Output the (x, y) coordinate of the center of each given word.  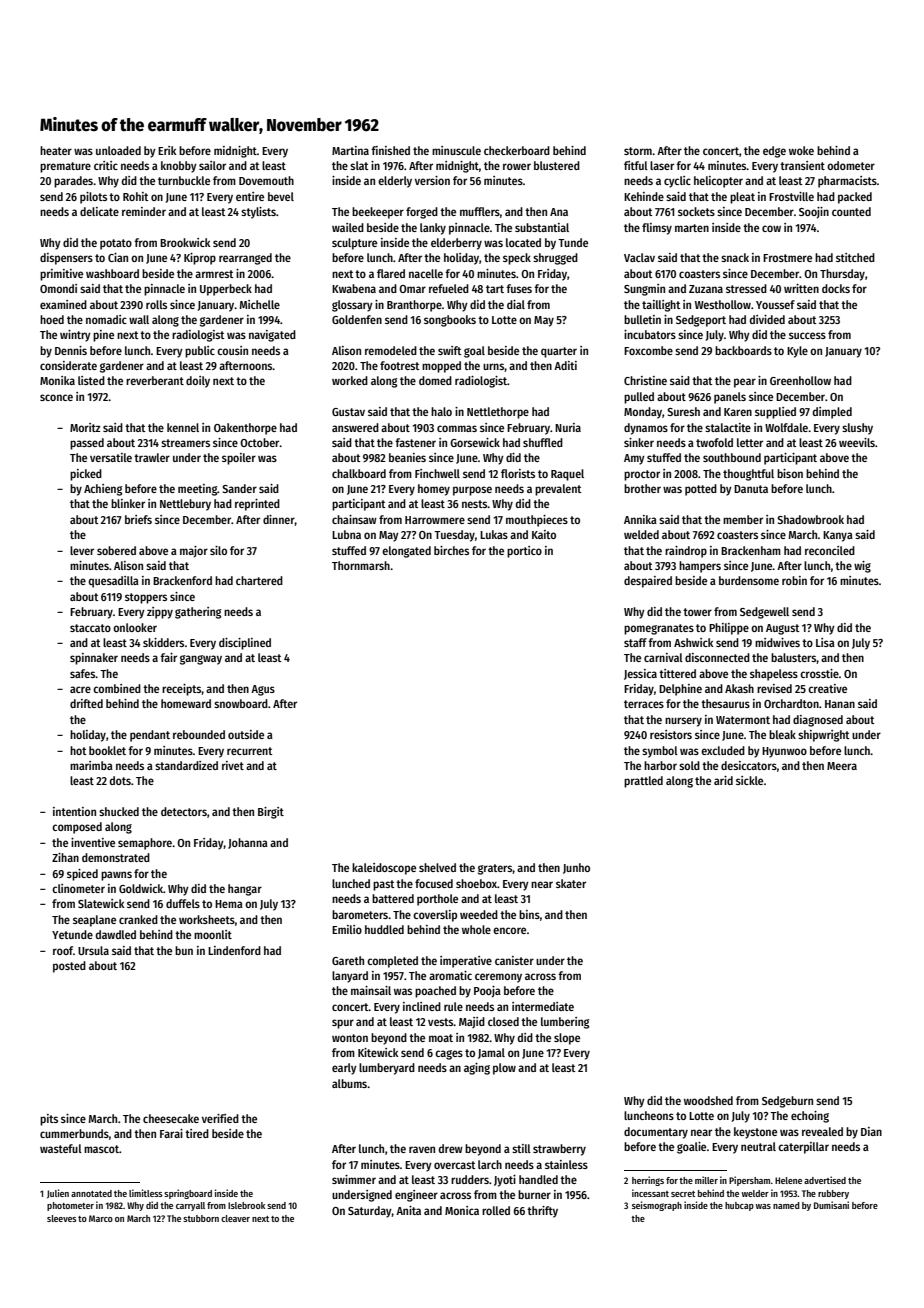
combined (117, 688)
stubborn (201, 1218)
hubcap (739, 1206)
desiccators (749, 765)
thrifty (542, 1212)
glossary (352, 306)
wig (862, 567)
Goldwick (141, 888)
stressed (746, 288)
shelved (437, 867)
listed (91, 380)
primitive (61, 275)
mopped (441, 367)
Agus (263, 690)
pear (745, 383)
